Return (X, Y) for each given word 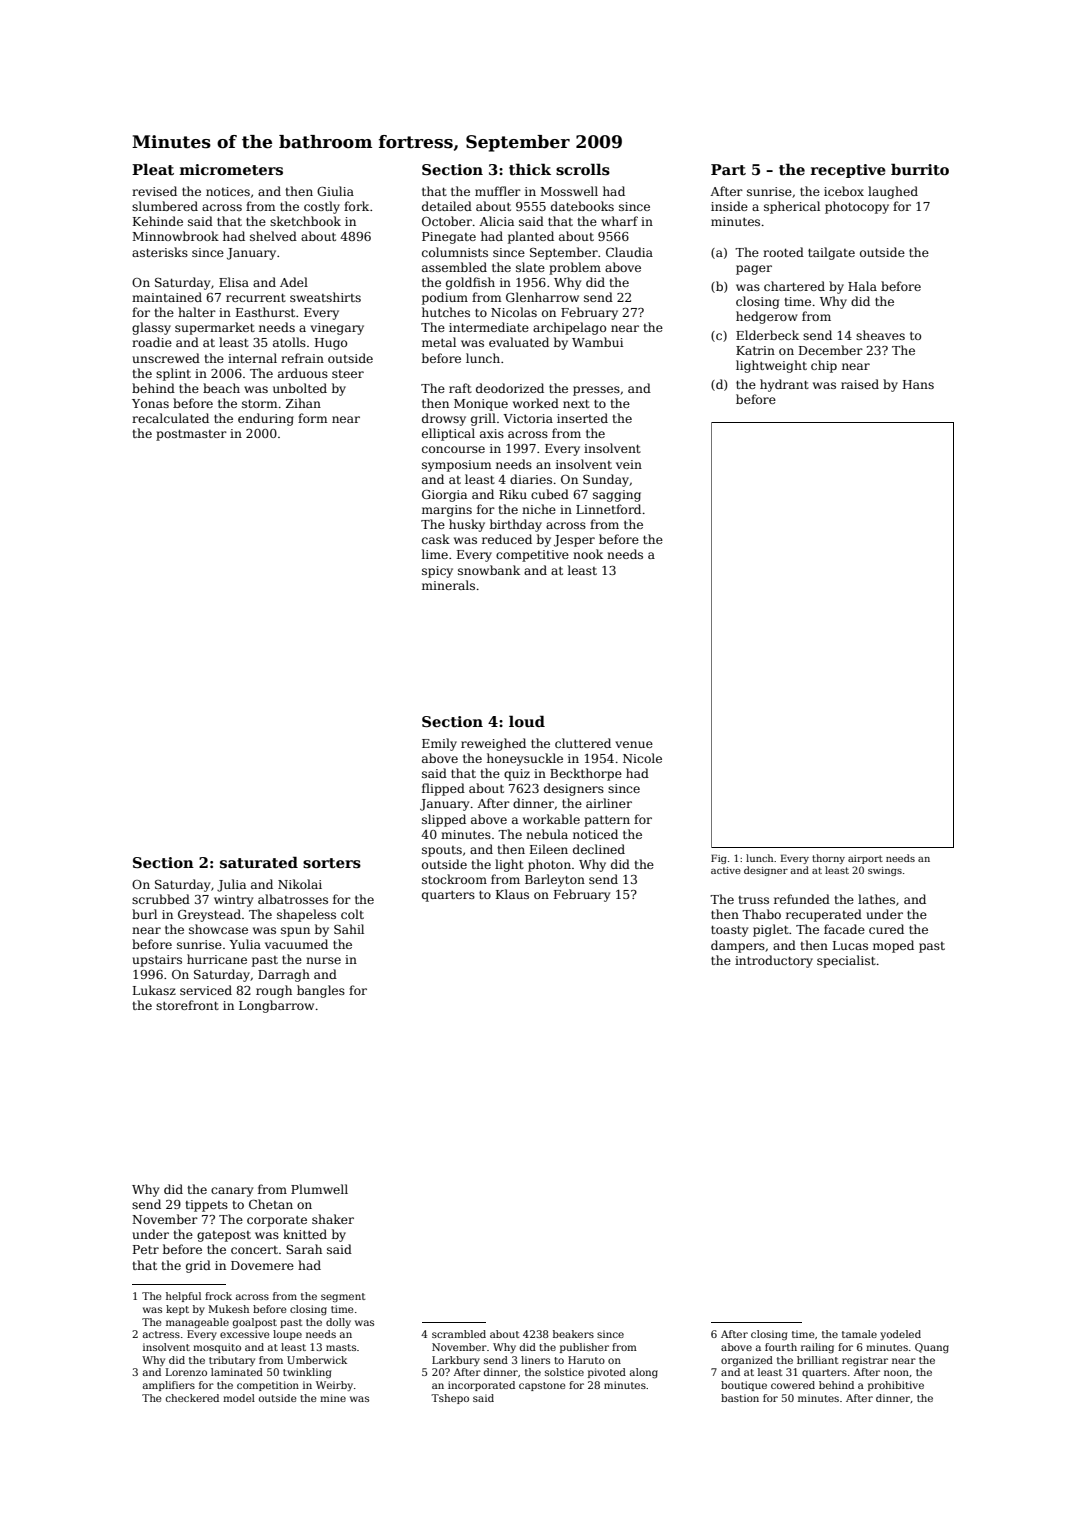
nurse (323, 960)
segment (343, 1298)
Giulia (335, 191)
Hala (862, 286)
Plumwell (319, 1189)
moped (893, 946)
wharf (619, 221)
